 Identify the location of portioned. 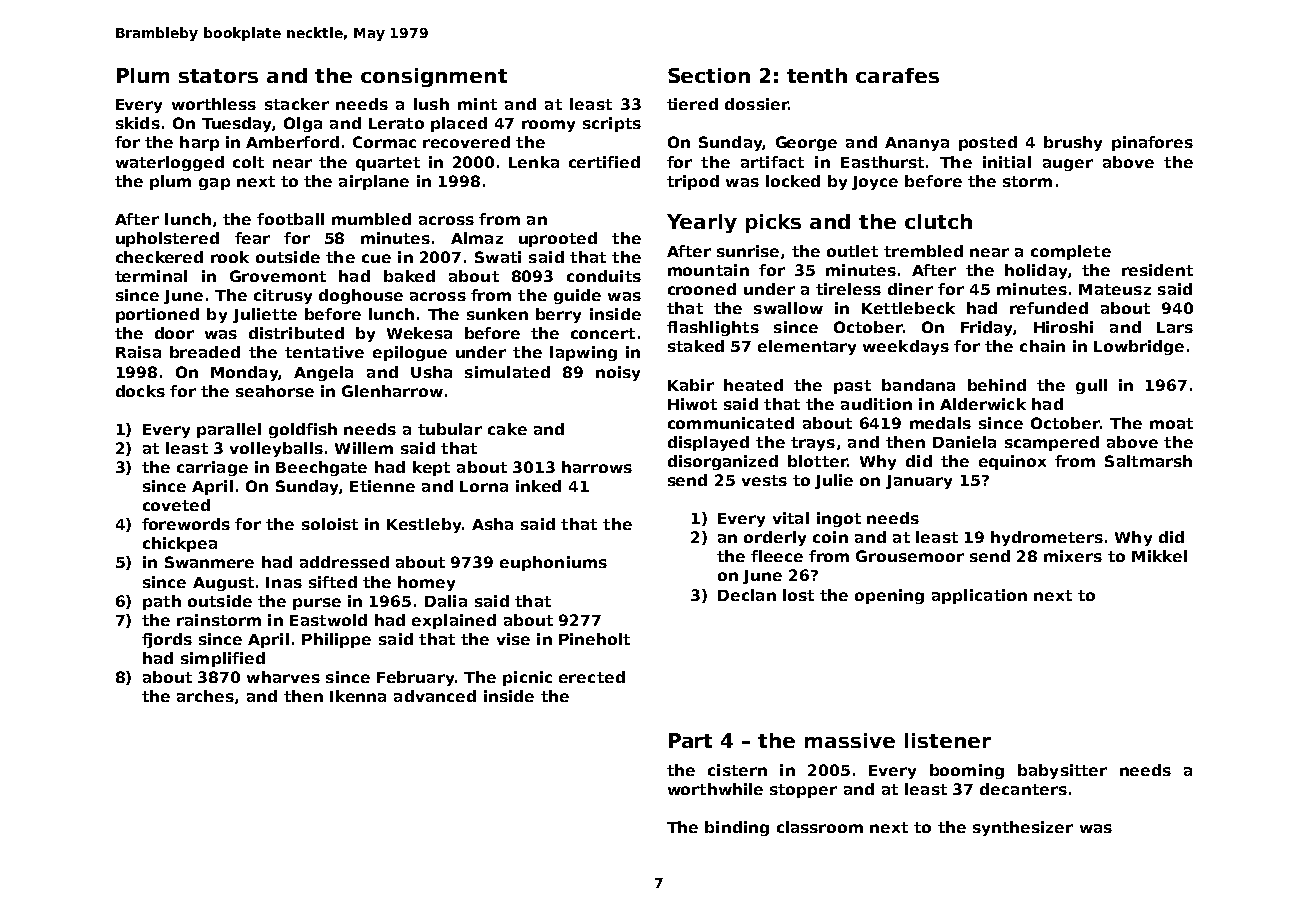
(157, 315).
